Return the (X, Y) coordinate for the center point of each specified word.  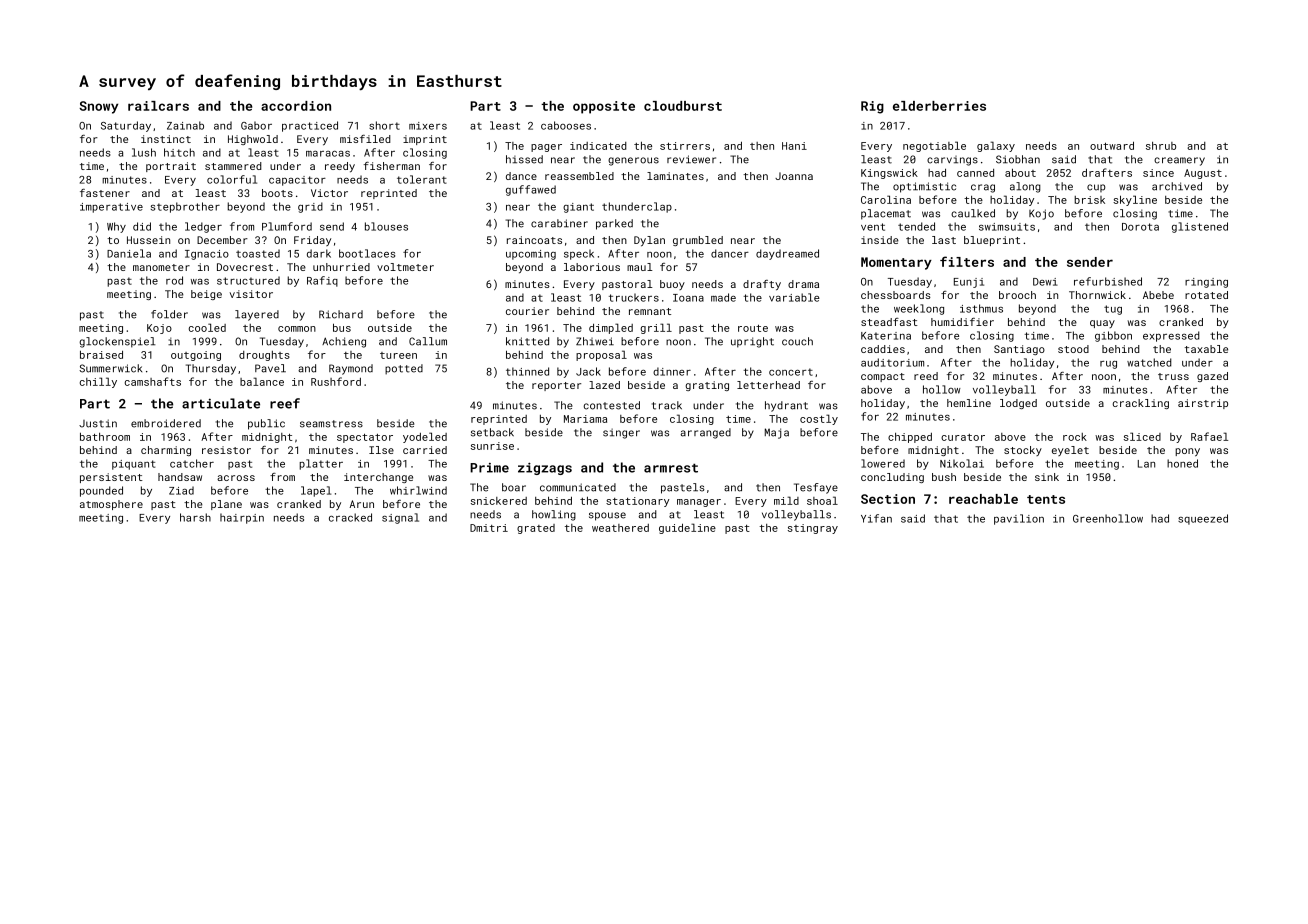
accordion (296, 106)
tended (916, 226)
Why (116, 227)
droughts (264, 356)
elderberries (939, 106)
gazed (1212, 377)
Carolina (886, 199)
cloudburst (683, 106)
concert (791, 372)
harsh (195, 517)
